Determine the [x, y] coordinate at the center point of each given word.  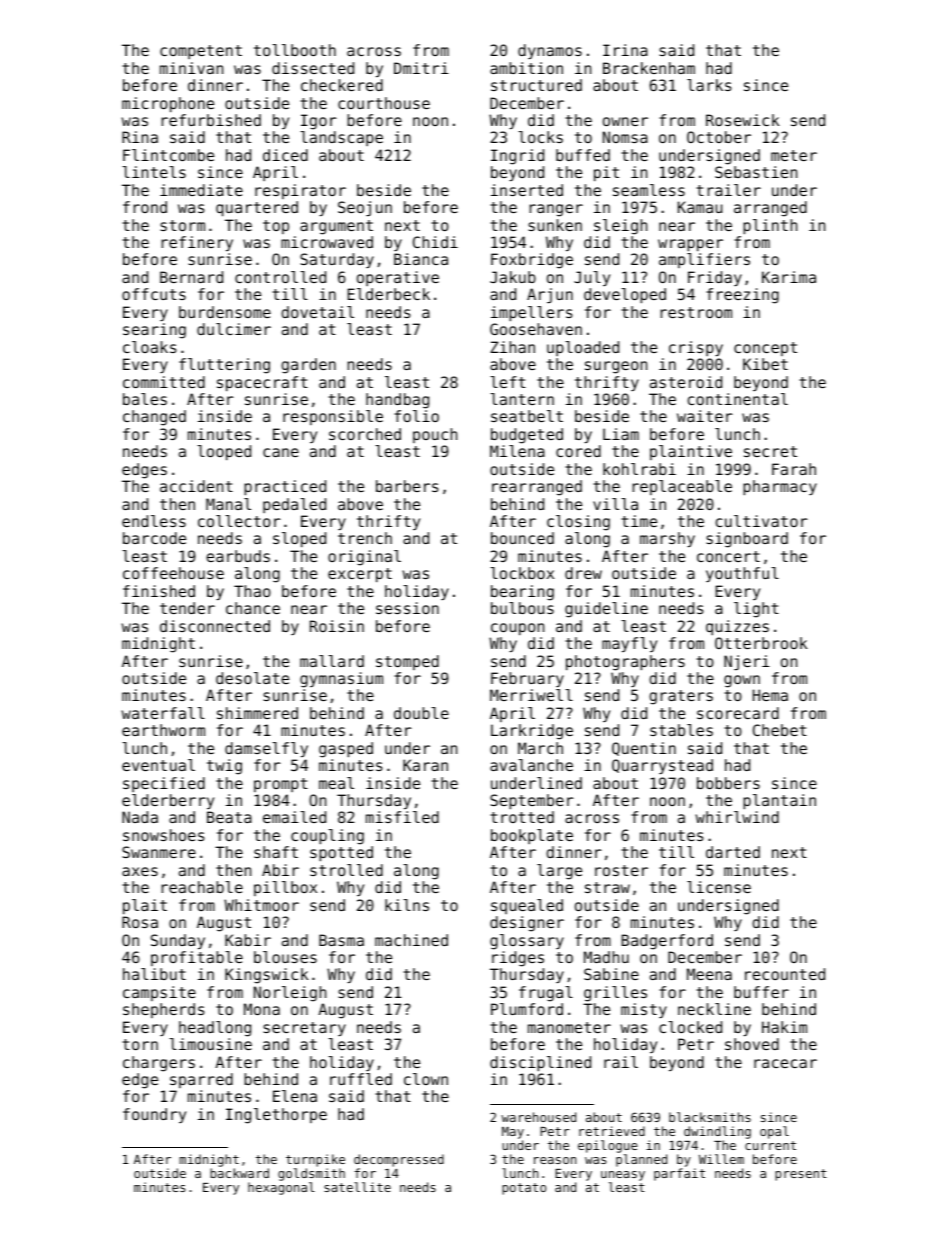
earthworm [163, 730]
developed [625, 295]
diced [285, 155]
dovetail [317, 312]
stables [681, 730]
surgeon [616, 367]
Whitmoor [261, 905]
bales [145, 399]
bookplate [532, 836]
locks [540, 137]
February [527, 679]
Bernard [191, 277]
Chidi [435, 242]
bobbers [728, 783]
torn [140, 1044]
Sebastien [756, 172]
